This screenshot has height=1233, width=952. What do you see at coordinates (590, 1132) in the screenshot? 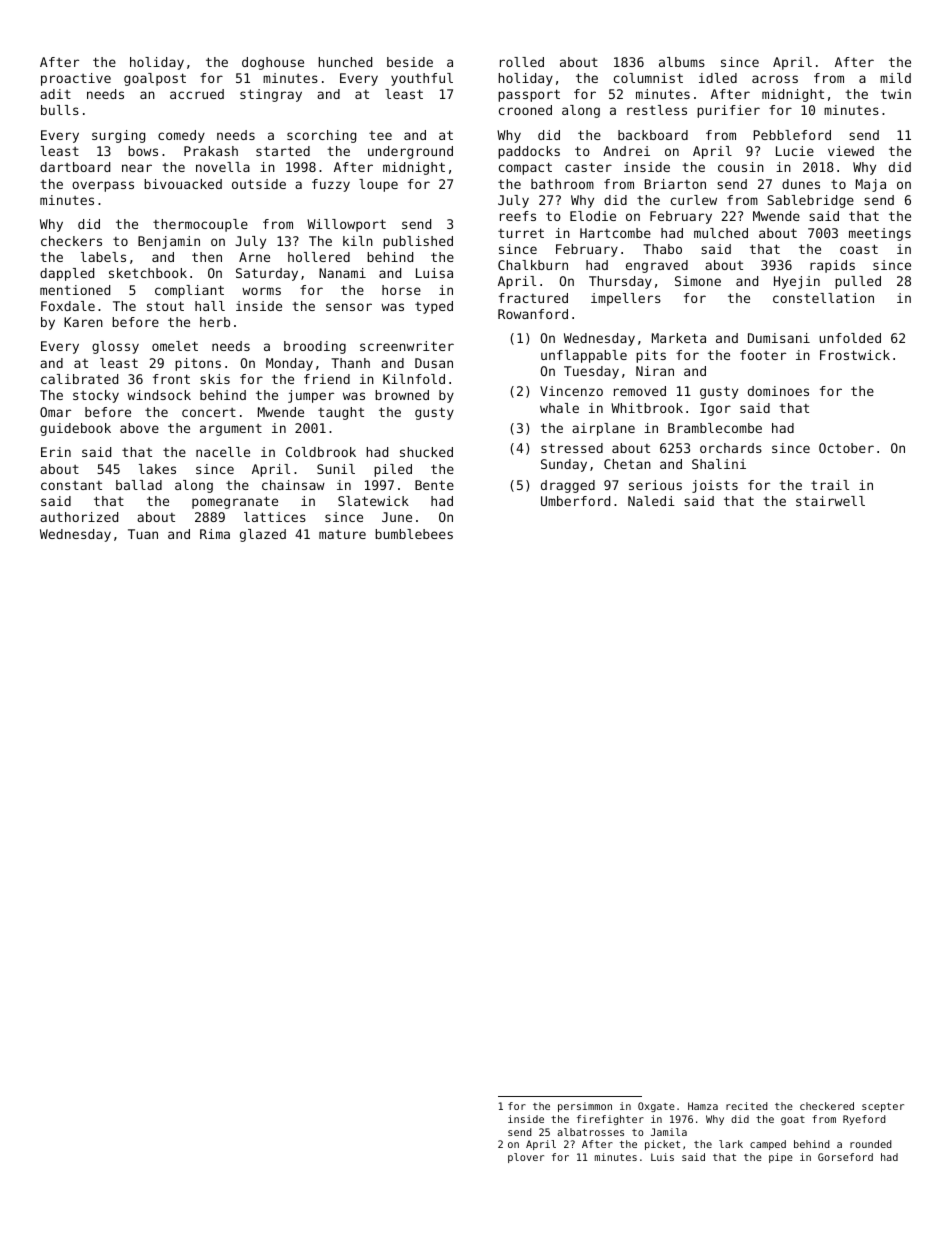
I see `albatrosses` at bounding box center [590, 1132].
